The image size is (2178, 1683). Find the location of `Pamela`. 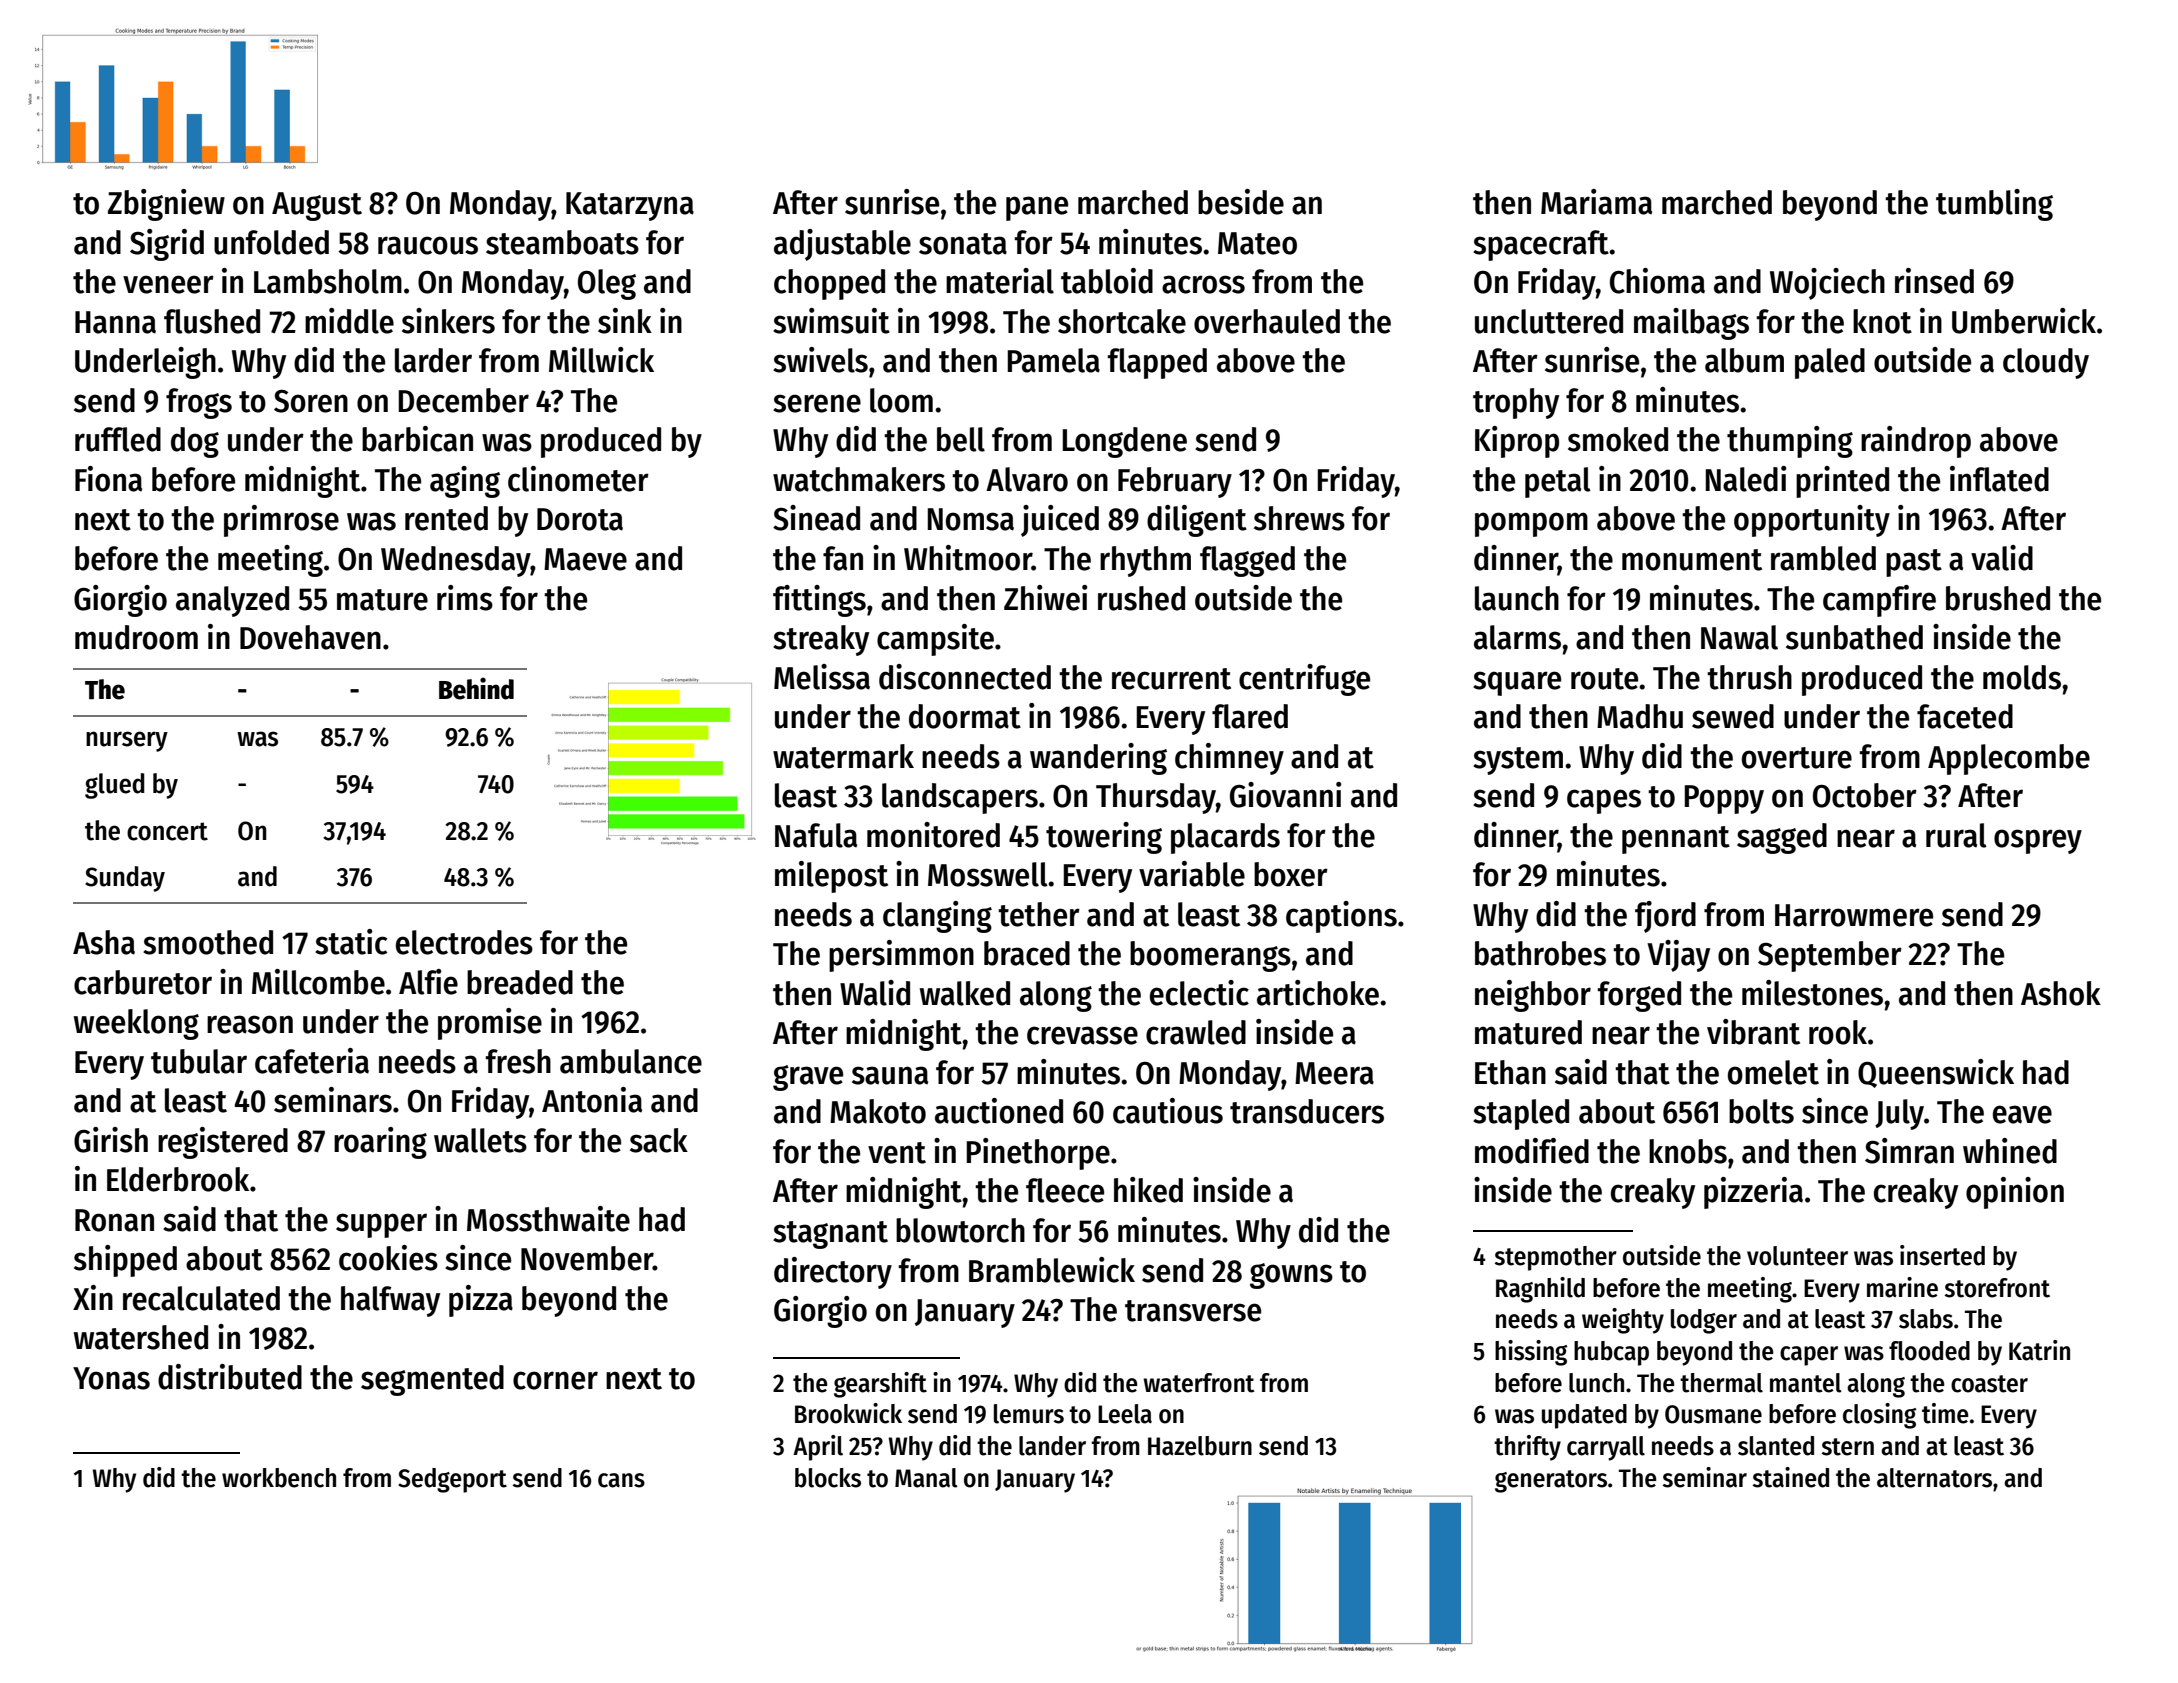

Pamela is located at coordinates (1054, 360).
